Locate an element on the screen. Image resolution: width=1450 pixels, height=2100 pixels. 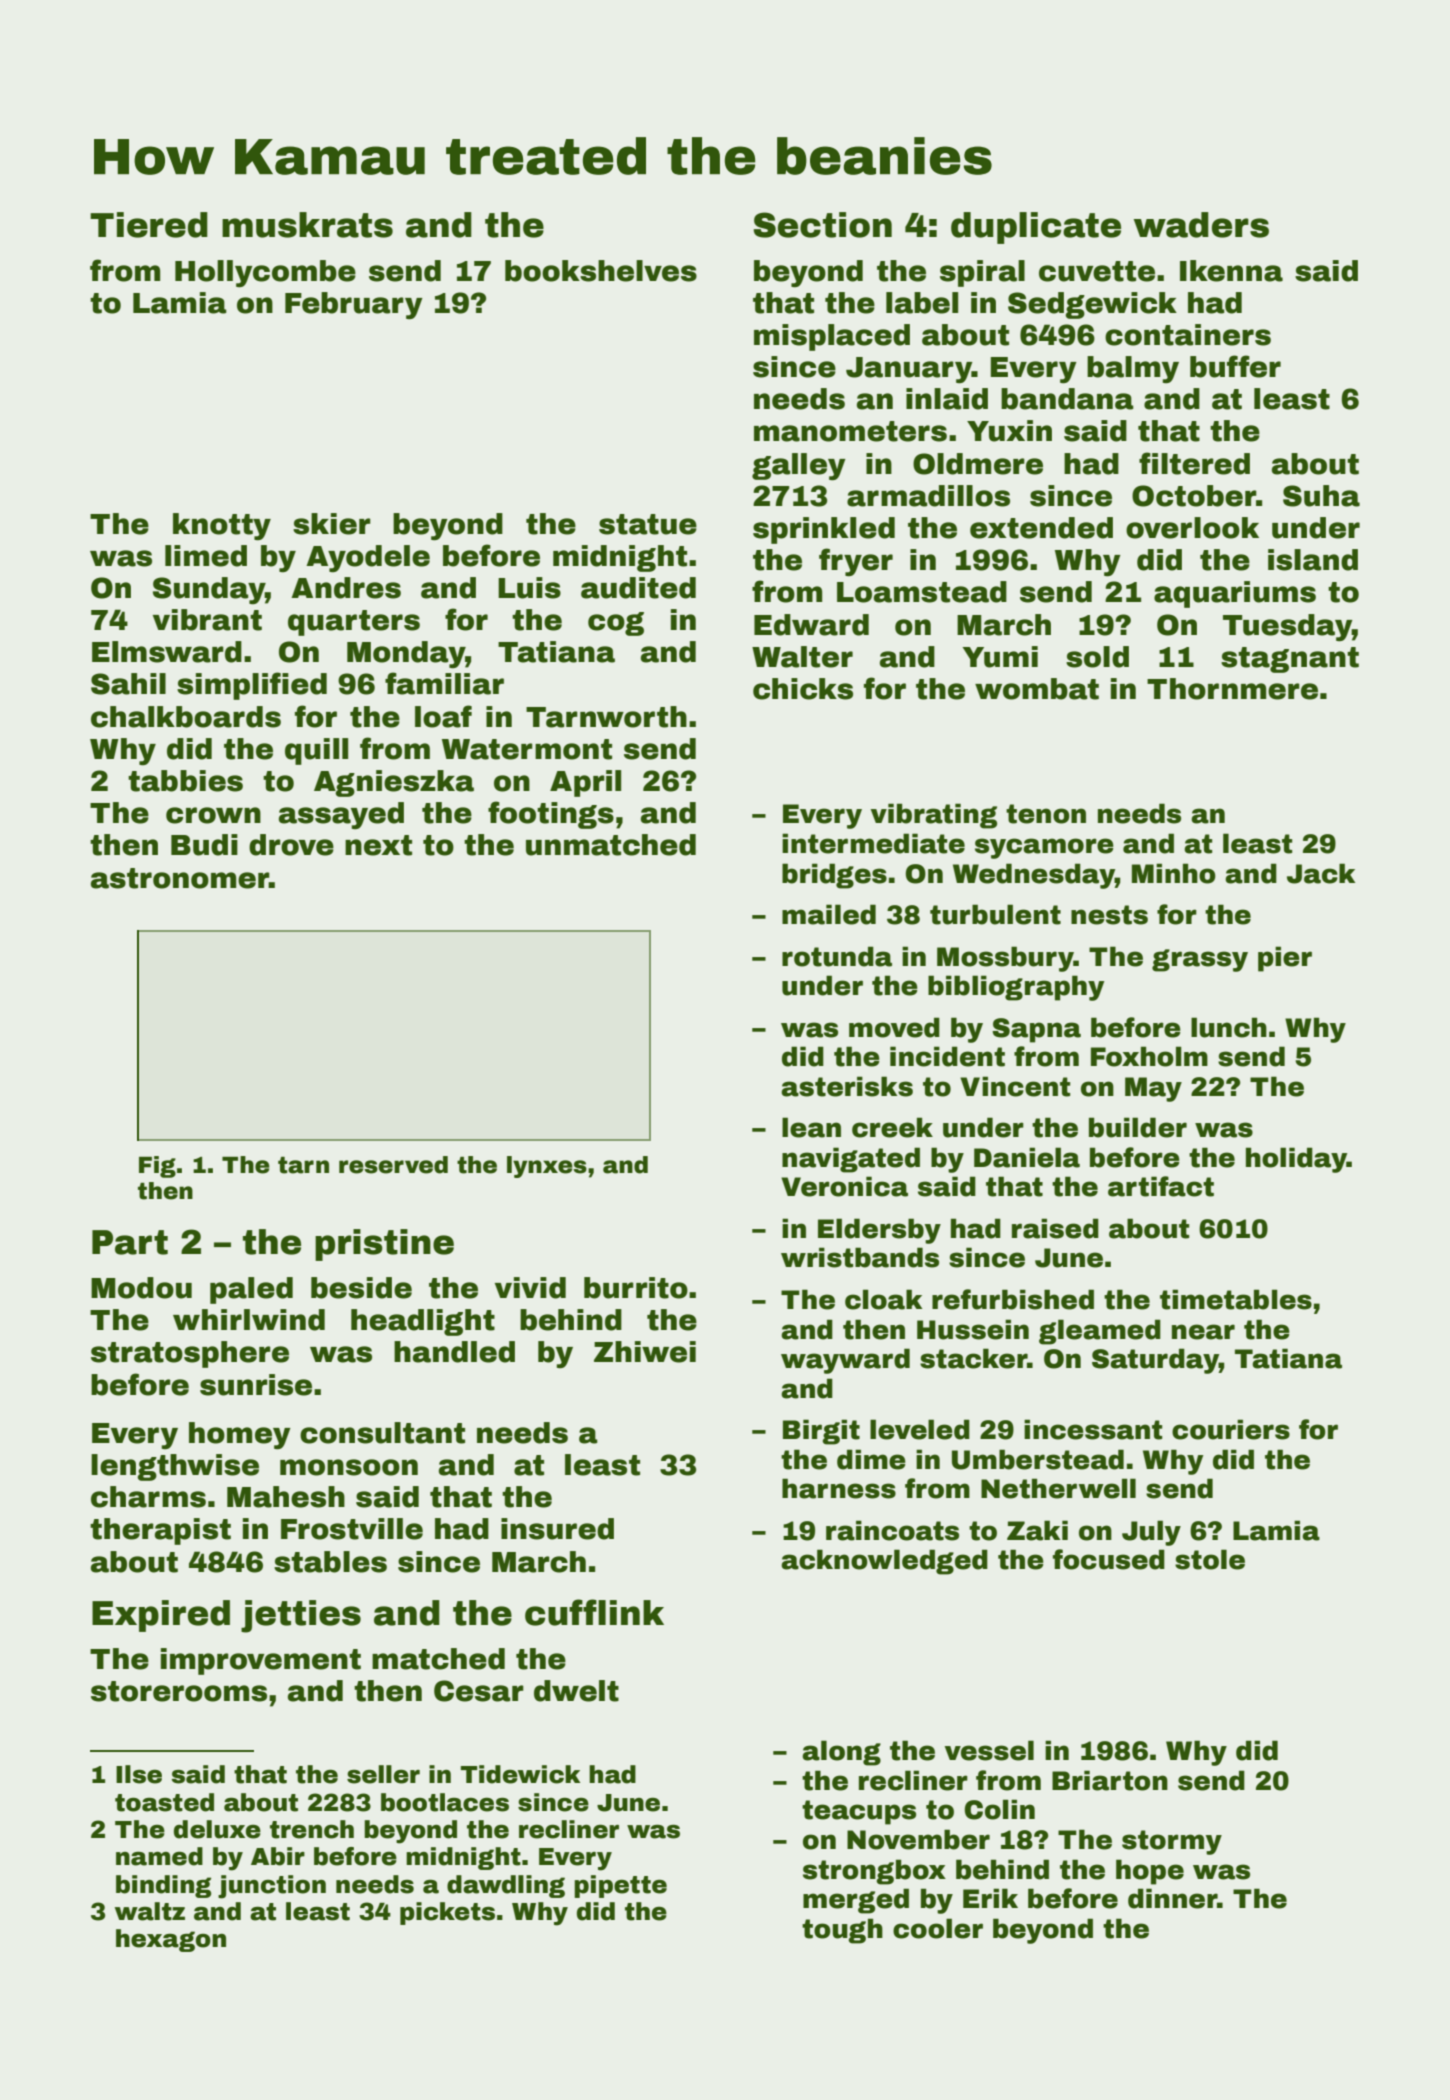
Watermont is located at coordinates (527, 749).
